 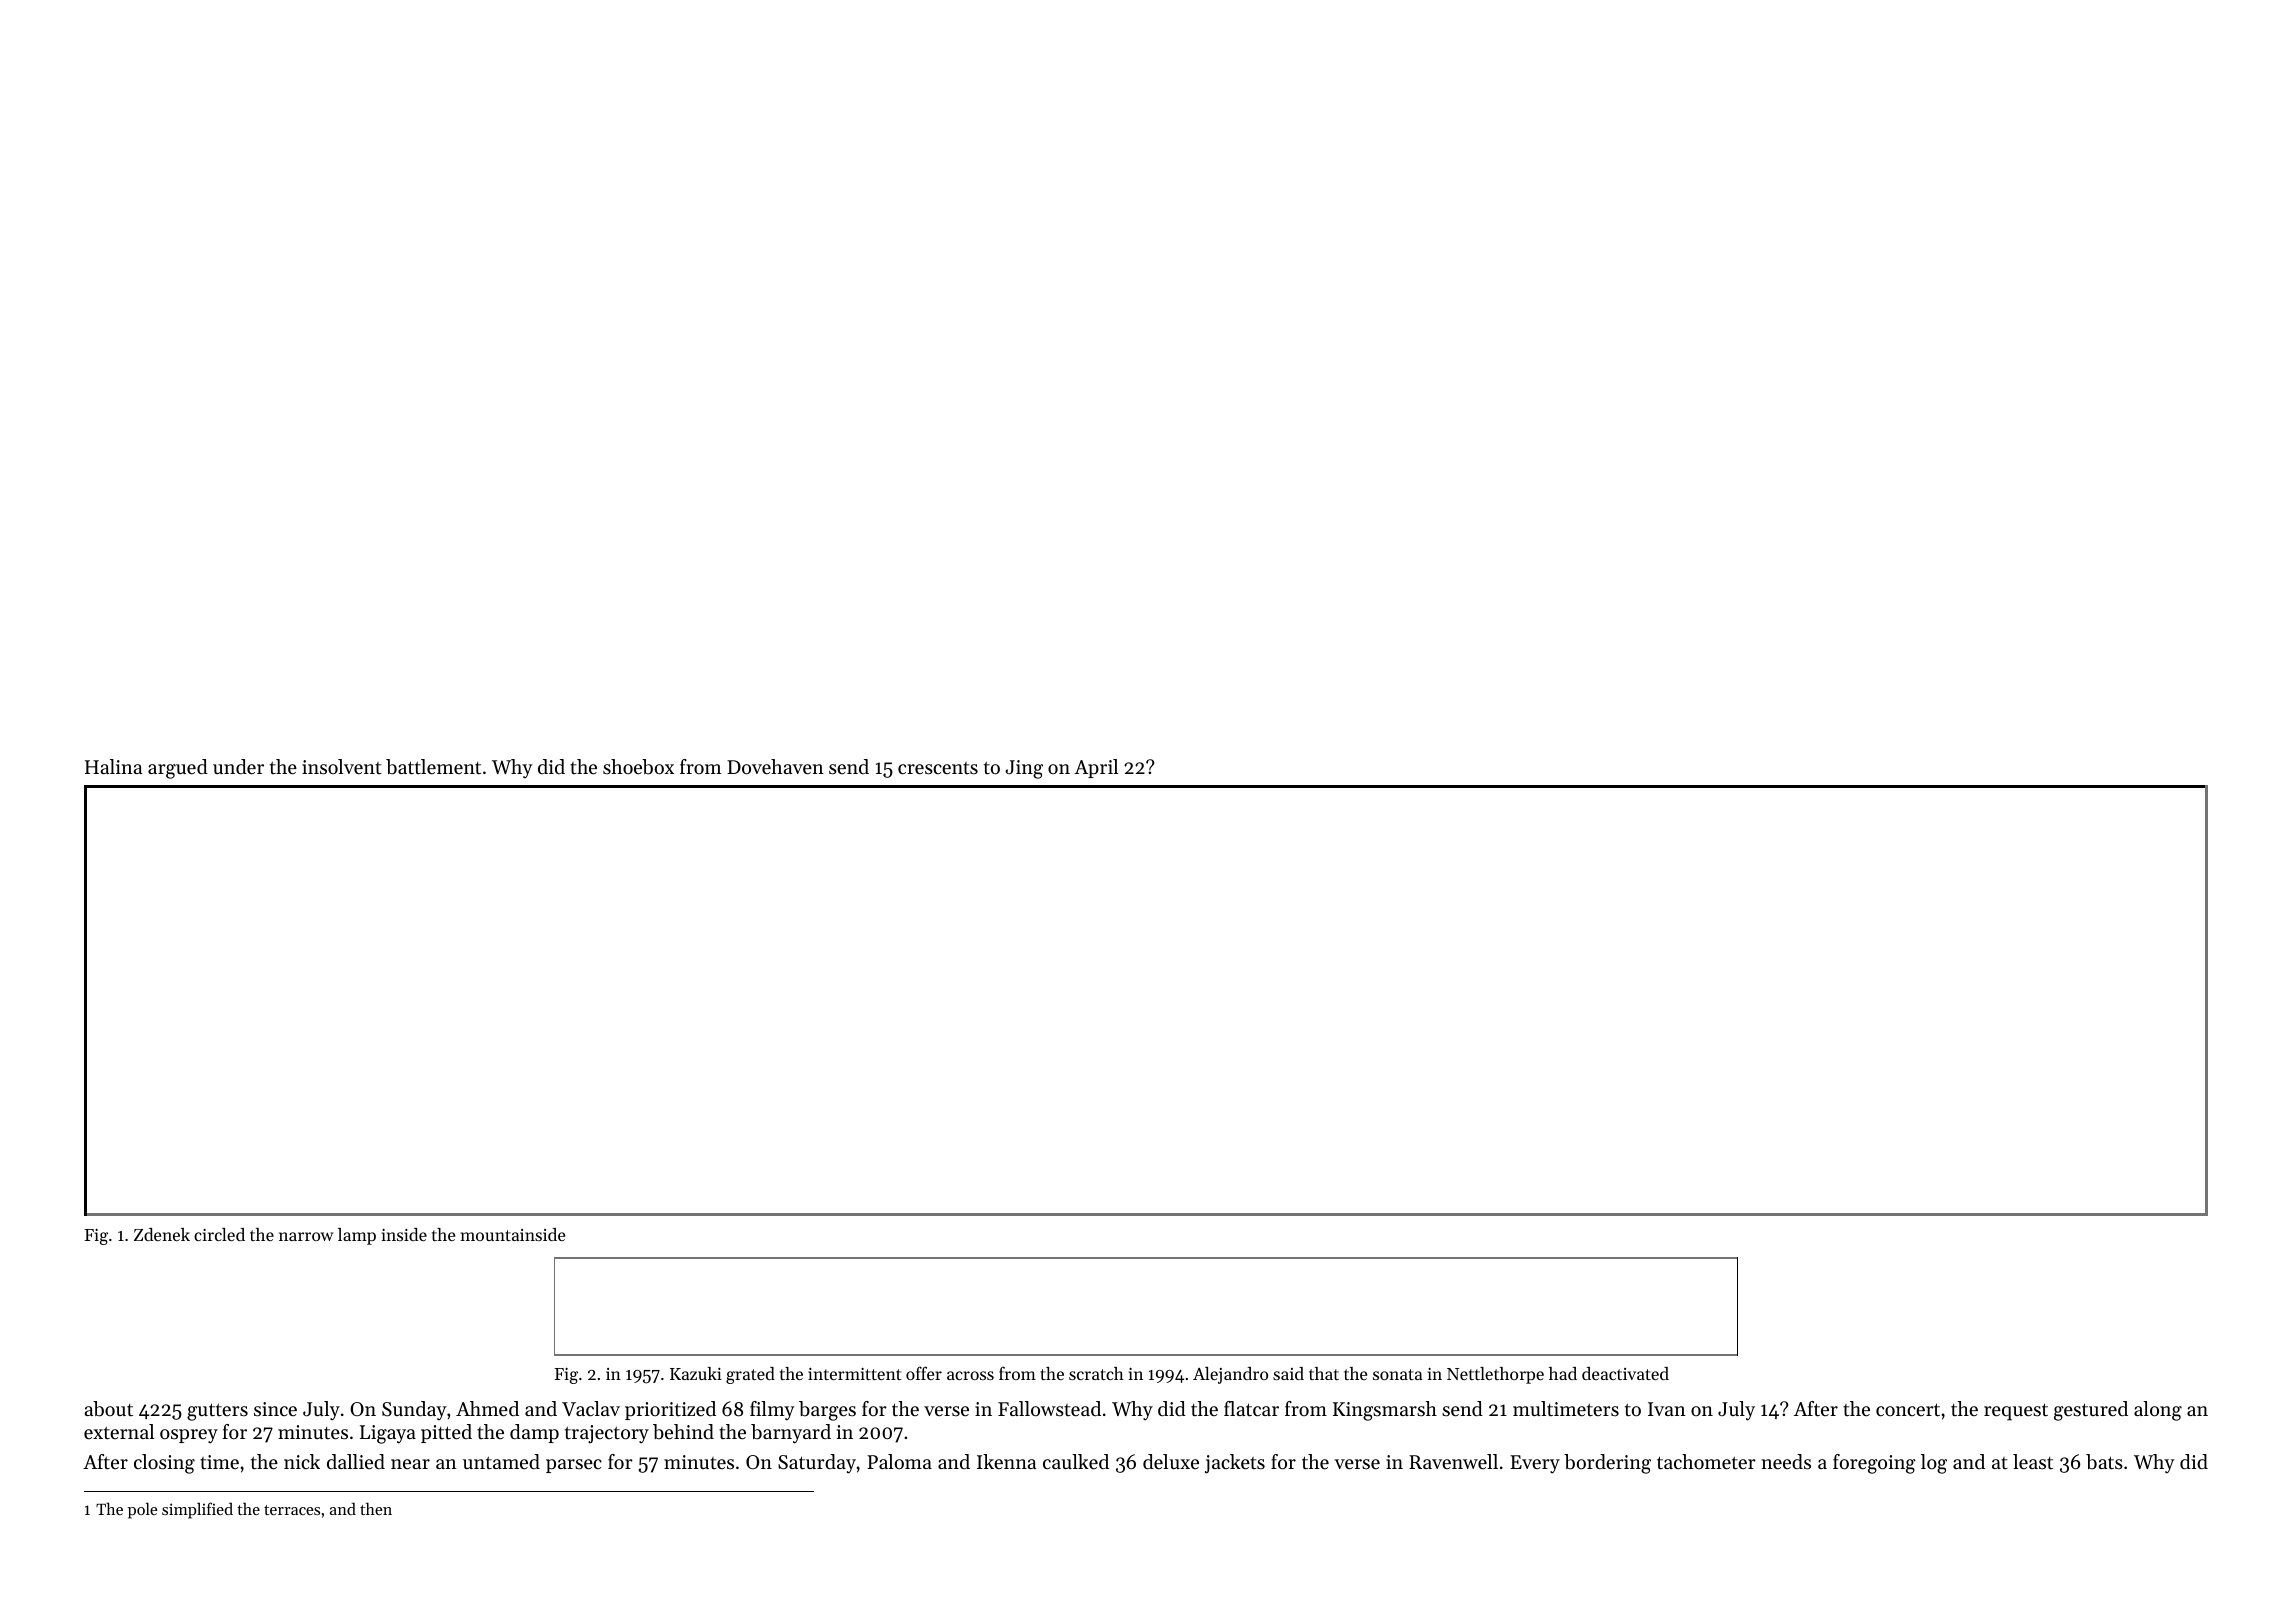 I want to click on Dovehaven, so click(x=775, y=767).
